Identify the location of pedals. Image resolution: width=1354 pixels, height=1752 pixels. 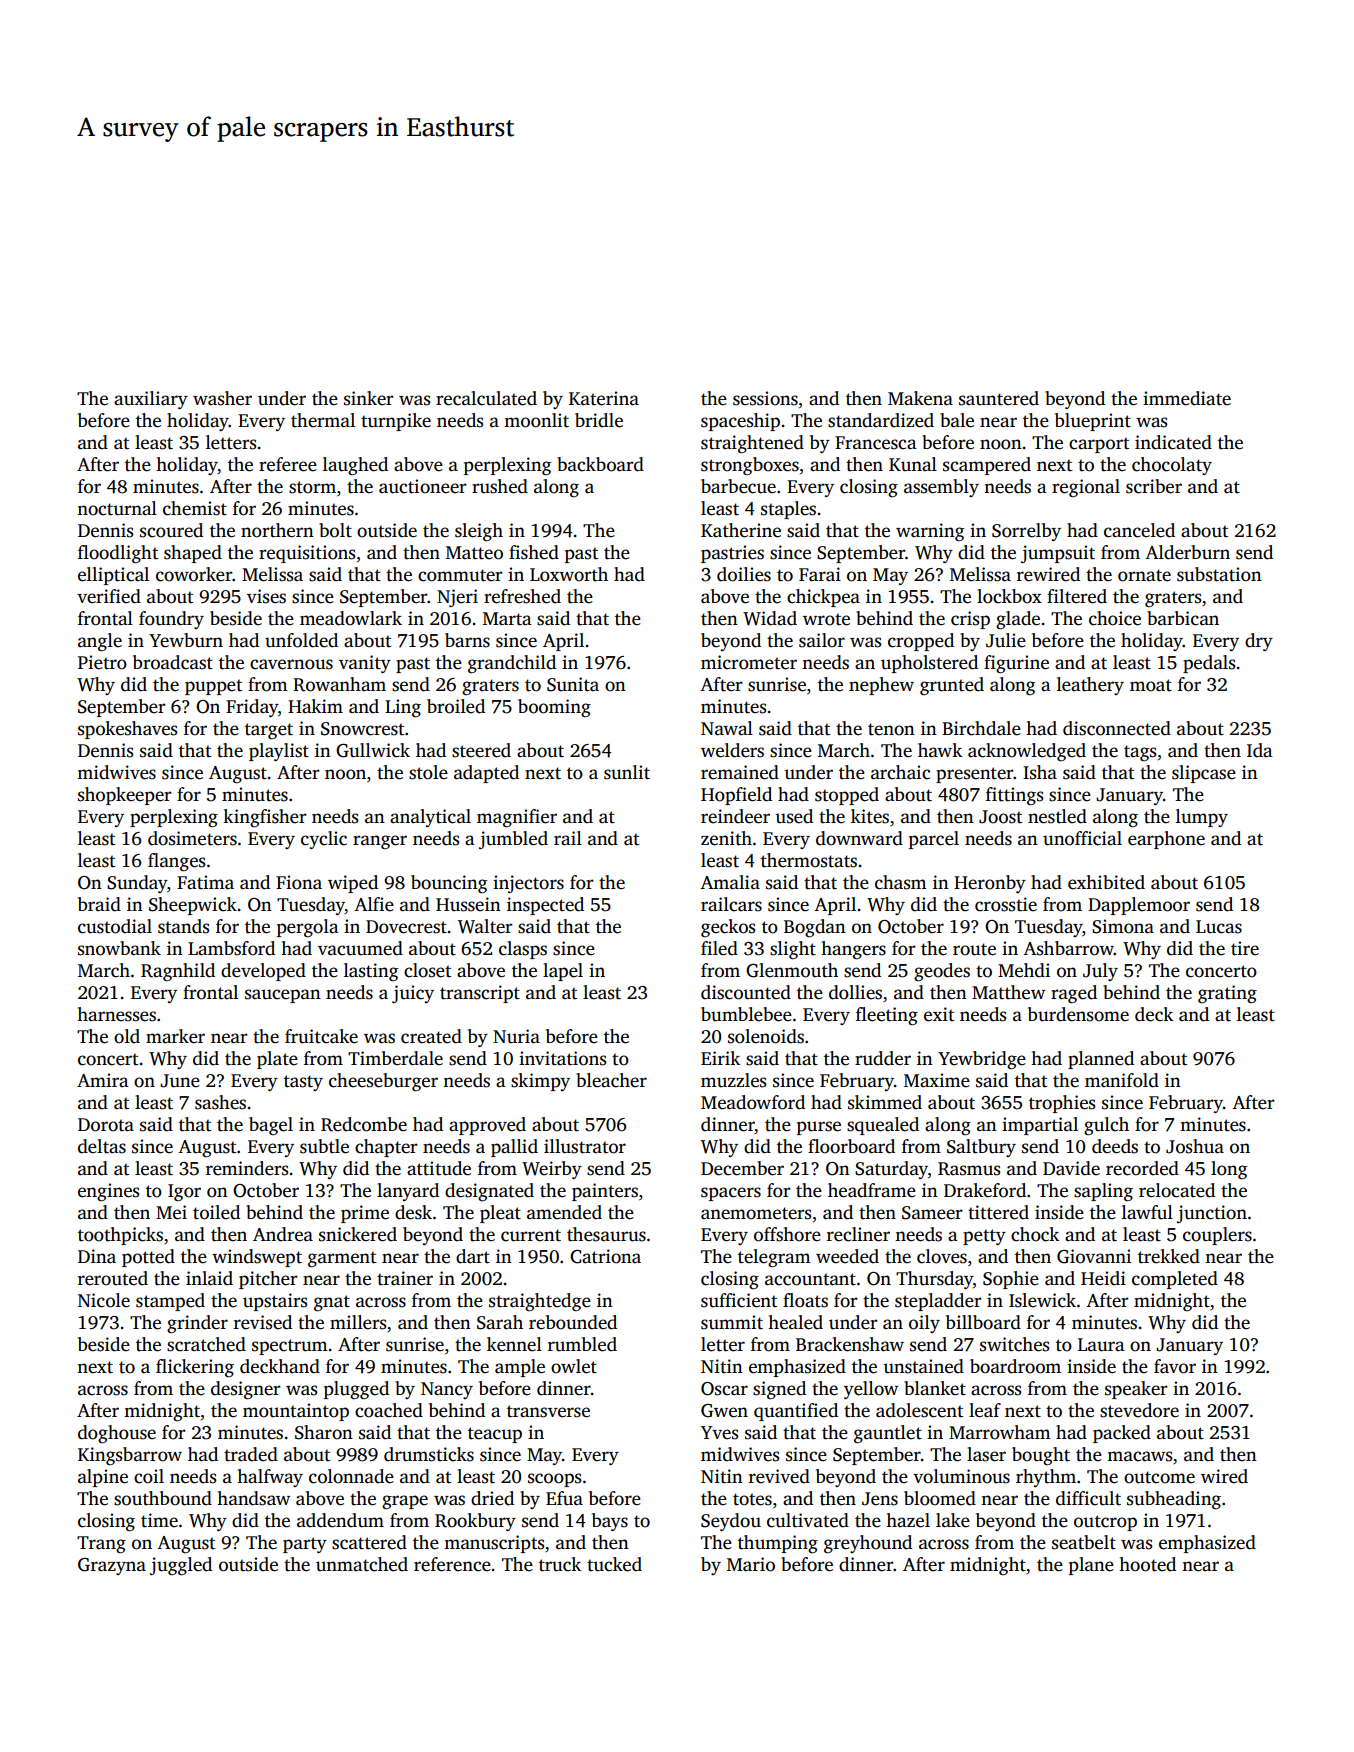
(1209, 664).
